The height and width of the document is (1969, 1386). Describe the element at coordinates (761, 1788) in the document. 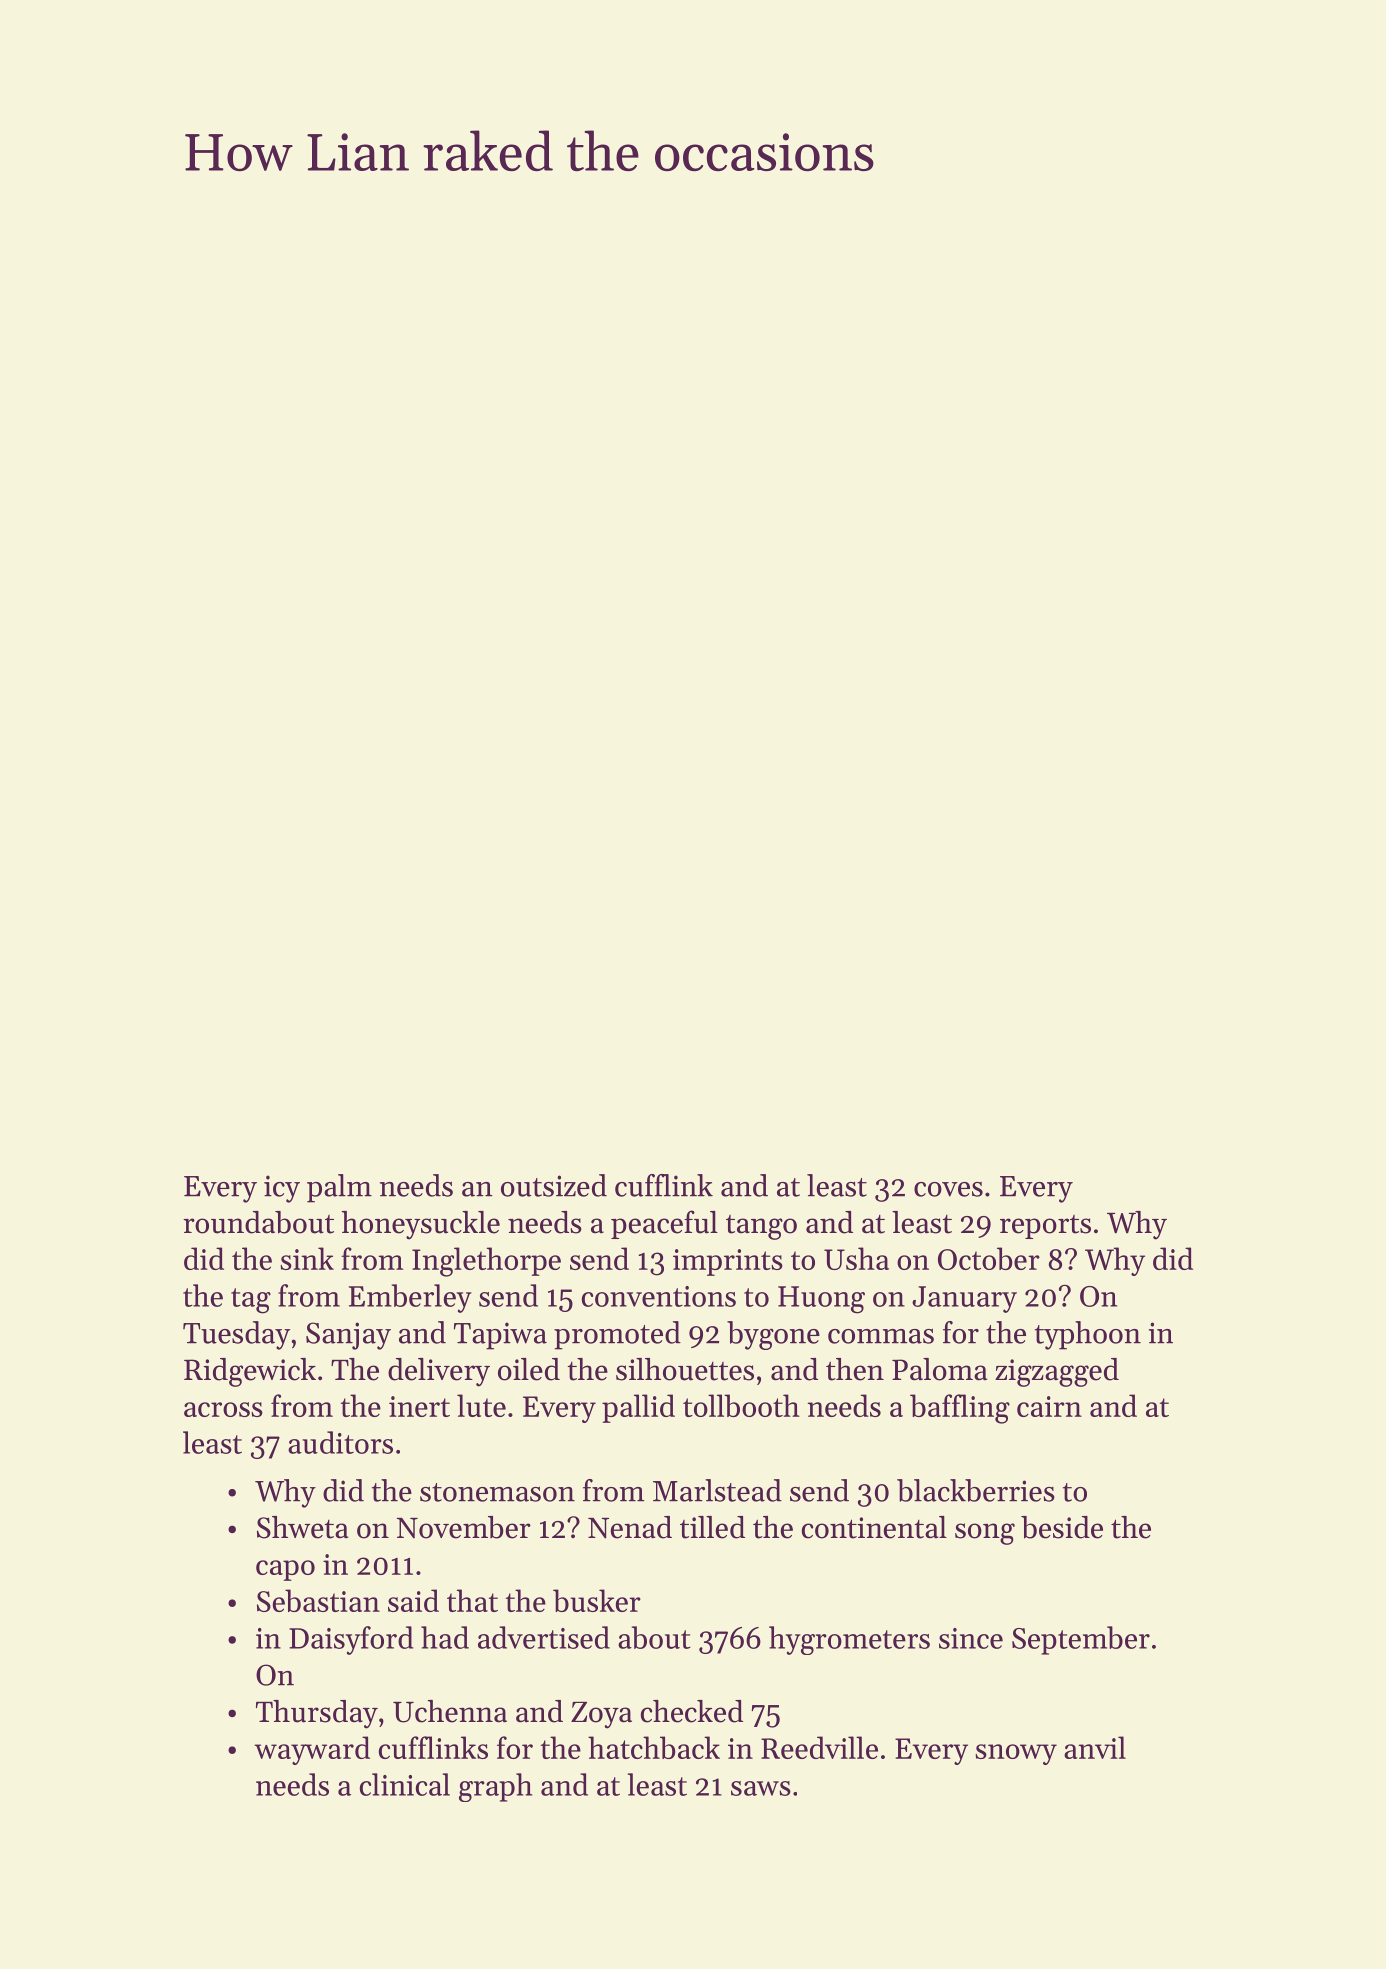

I see `saws` at that location.
